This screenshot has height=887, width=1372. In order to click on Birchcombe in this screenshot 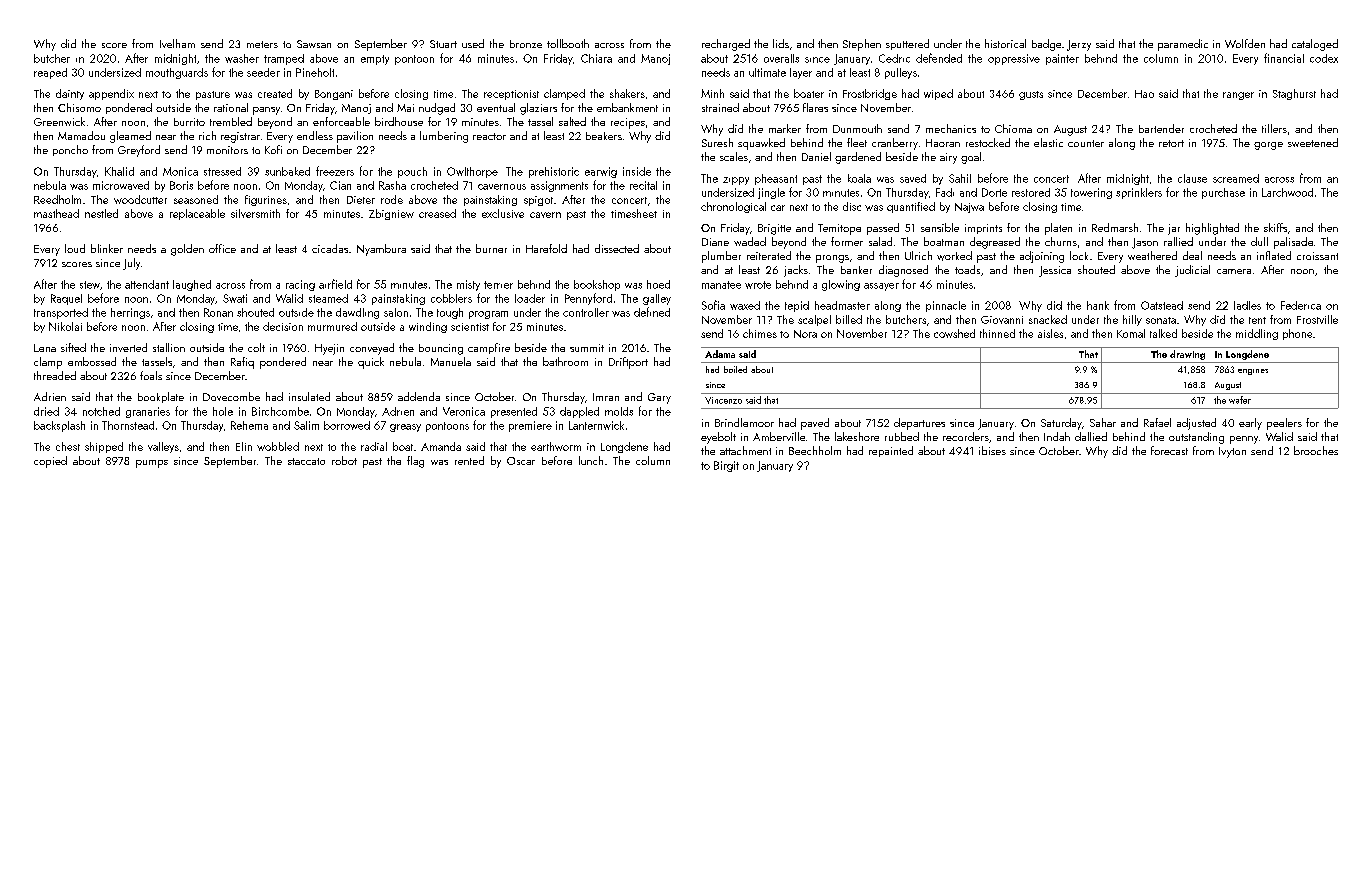, I will do `click(280, 411)`.
